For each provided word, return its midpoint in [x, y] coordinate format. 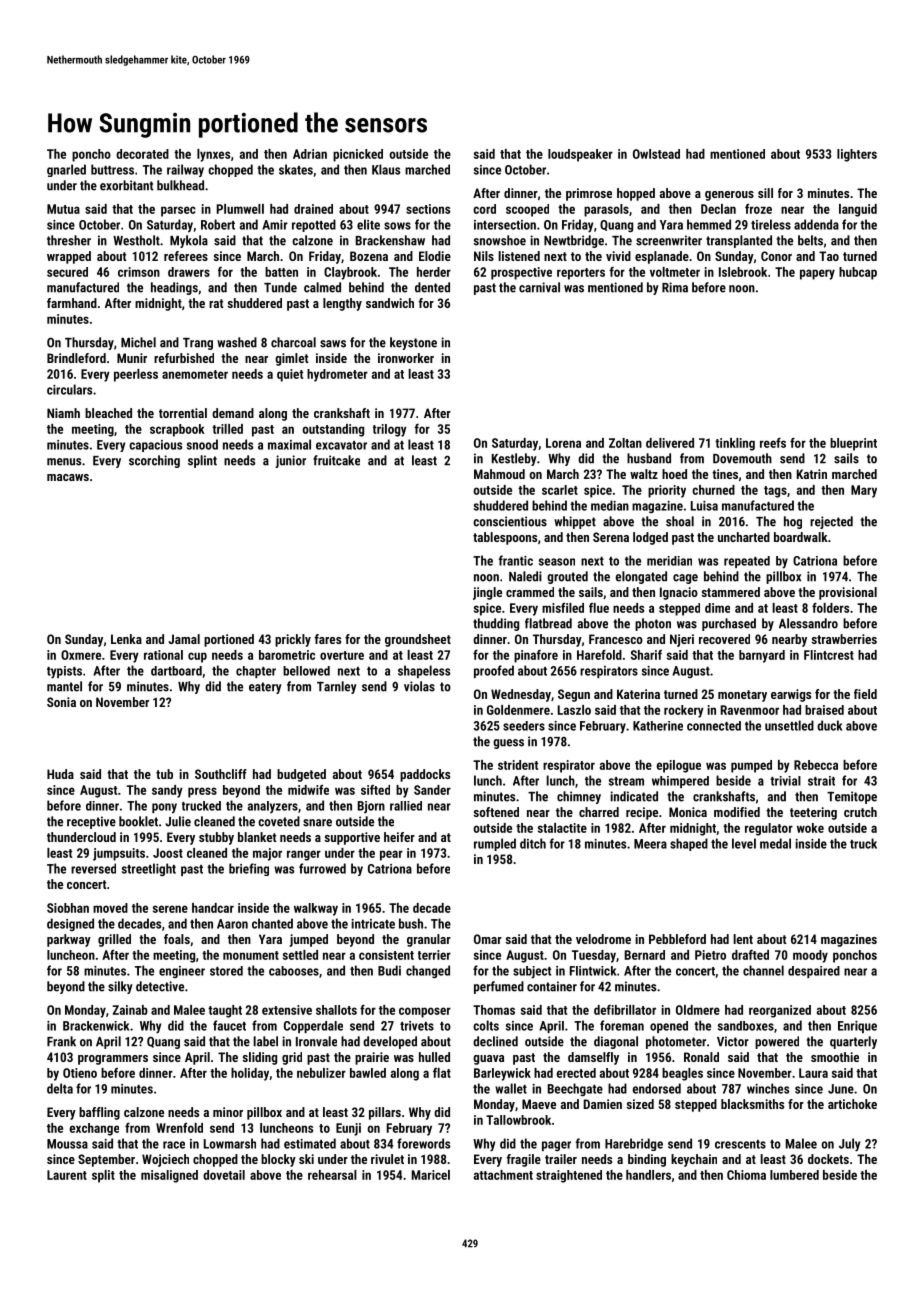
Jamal [184, 639]
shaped [689, 844]
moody [810, 956]
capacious [155, 446]
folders [830, 607]
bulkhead [180, 185]
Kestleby [514, 459]
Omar [488, 939]
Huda [60, 774]
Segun [574, 695]
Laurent [67, 1175]
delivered [670, 443]
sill [765, 193]
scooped [527, 210]
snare [317, 823]
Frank [61, 1041]
